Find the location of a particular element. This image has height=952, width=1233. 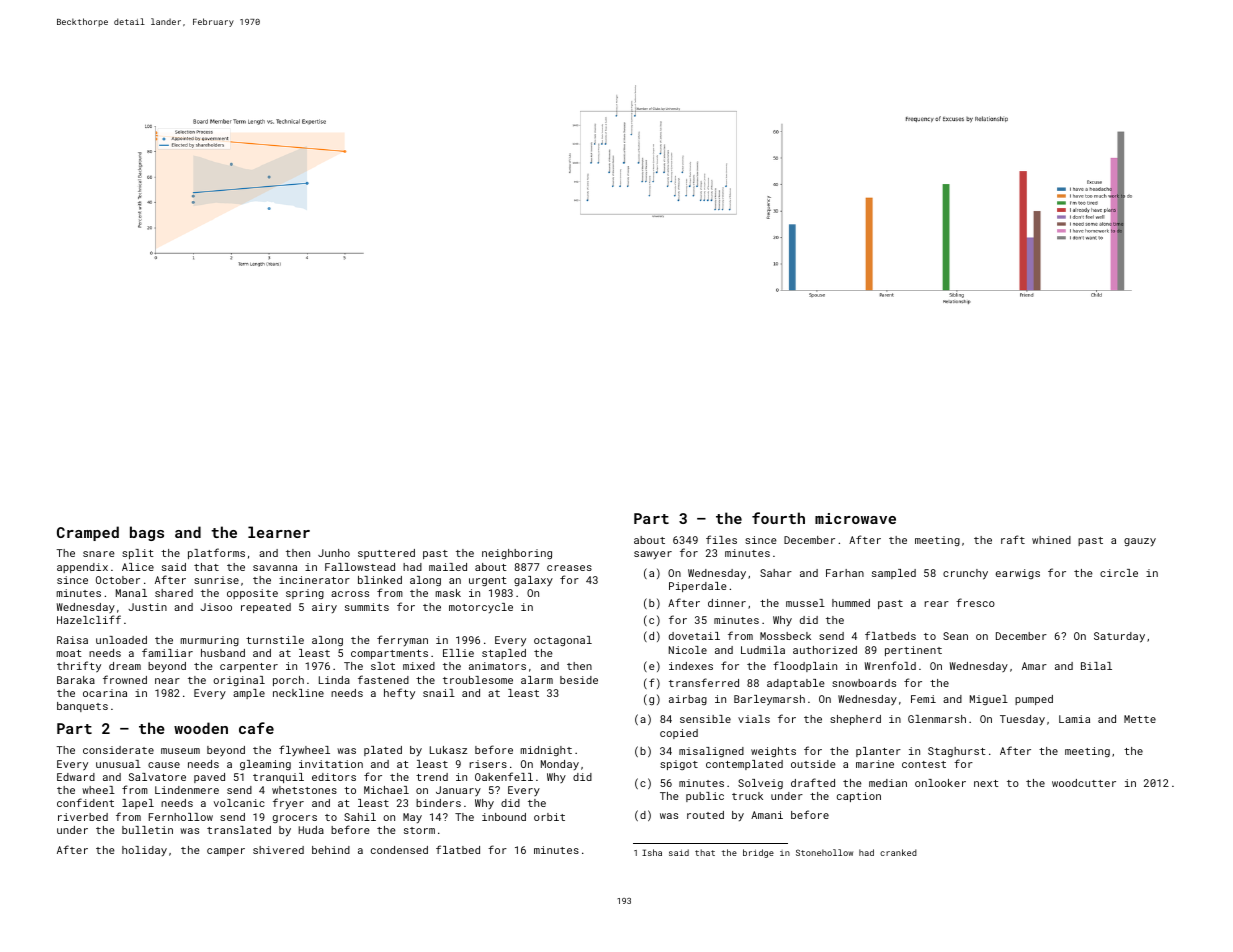

mailed is located at coordinates (448, 567).
